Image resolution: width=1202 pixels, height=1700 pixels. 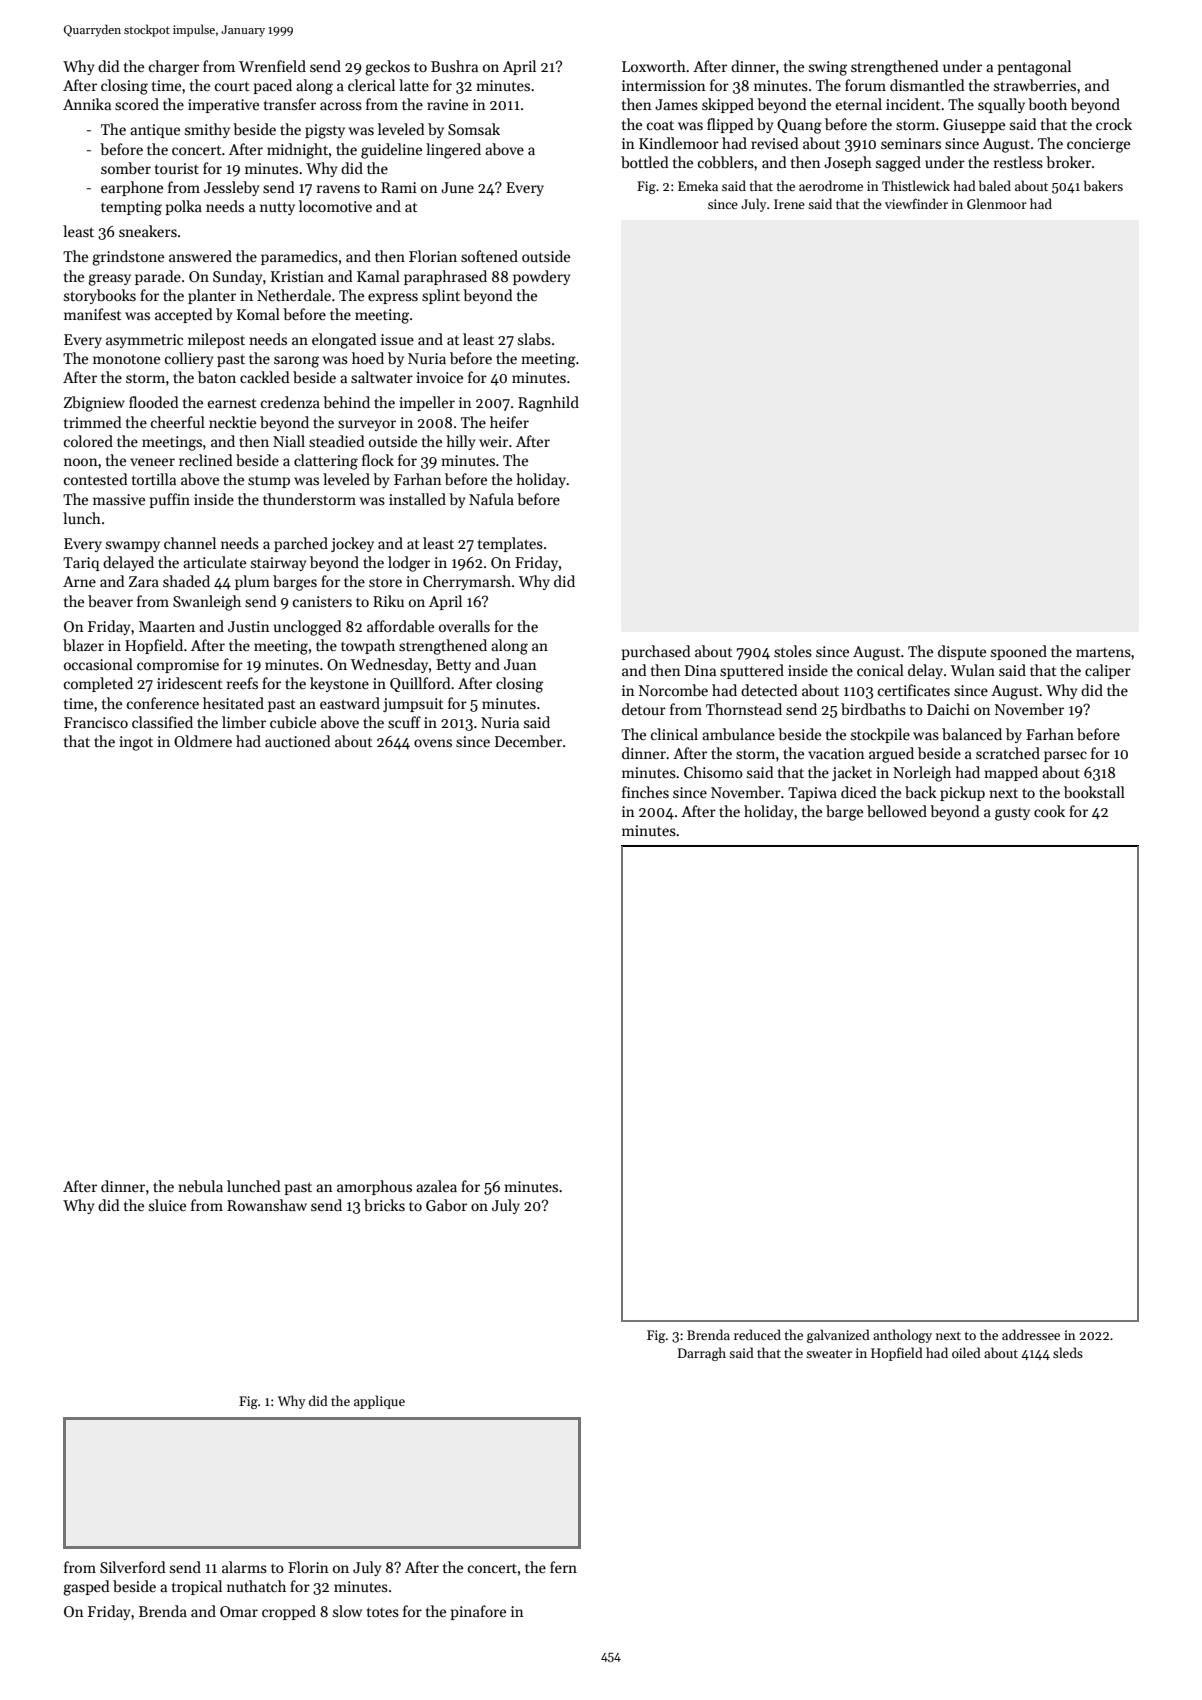 I want to click on galvanized, so click(x=838, y=1336).
